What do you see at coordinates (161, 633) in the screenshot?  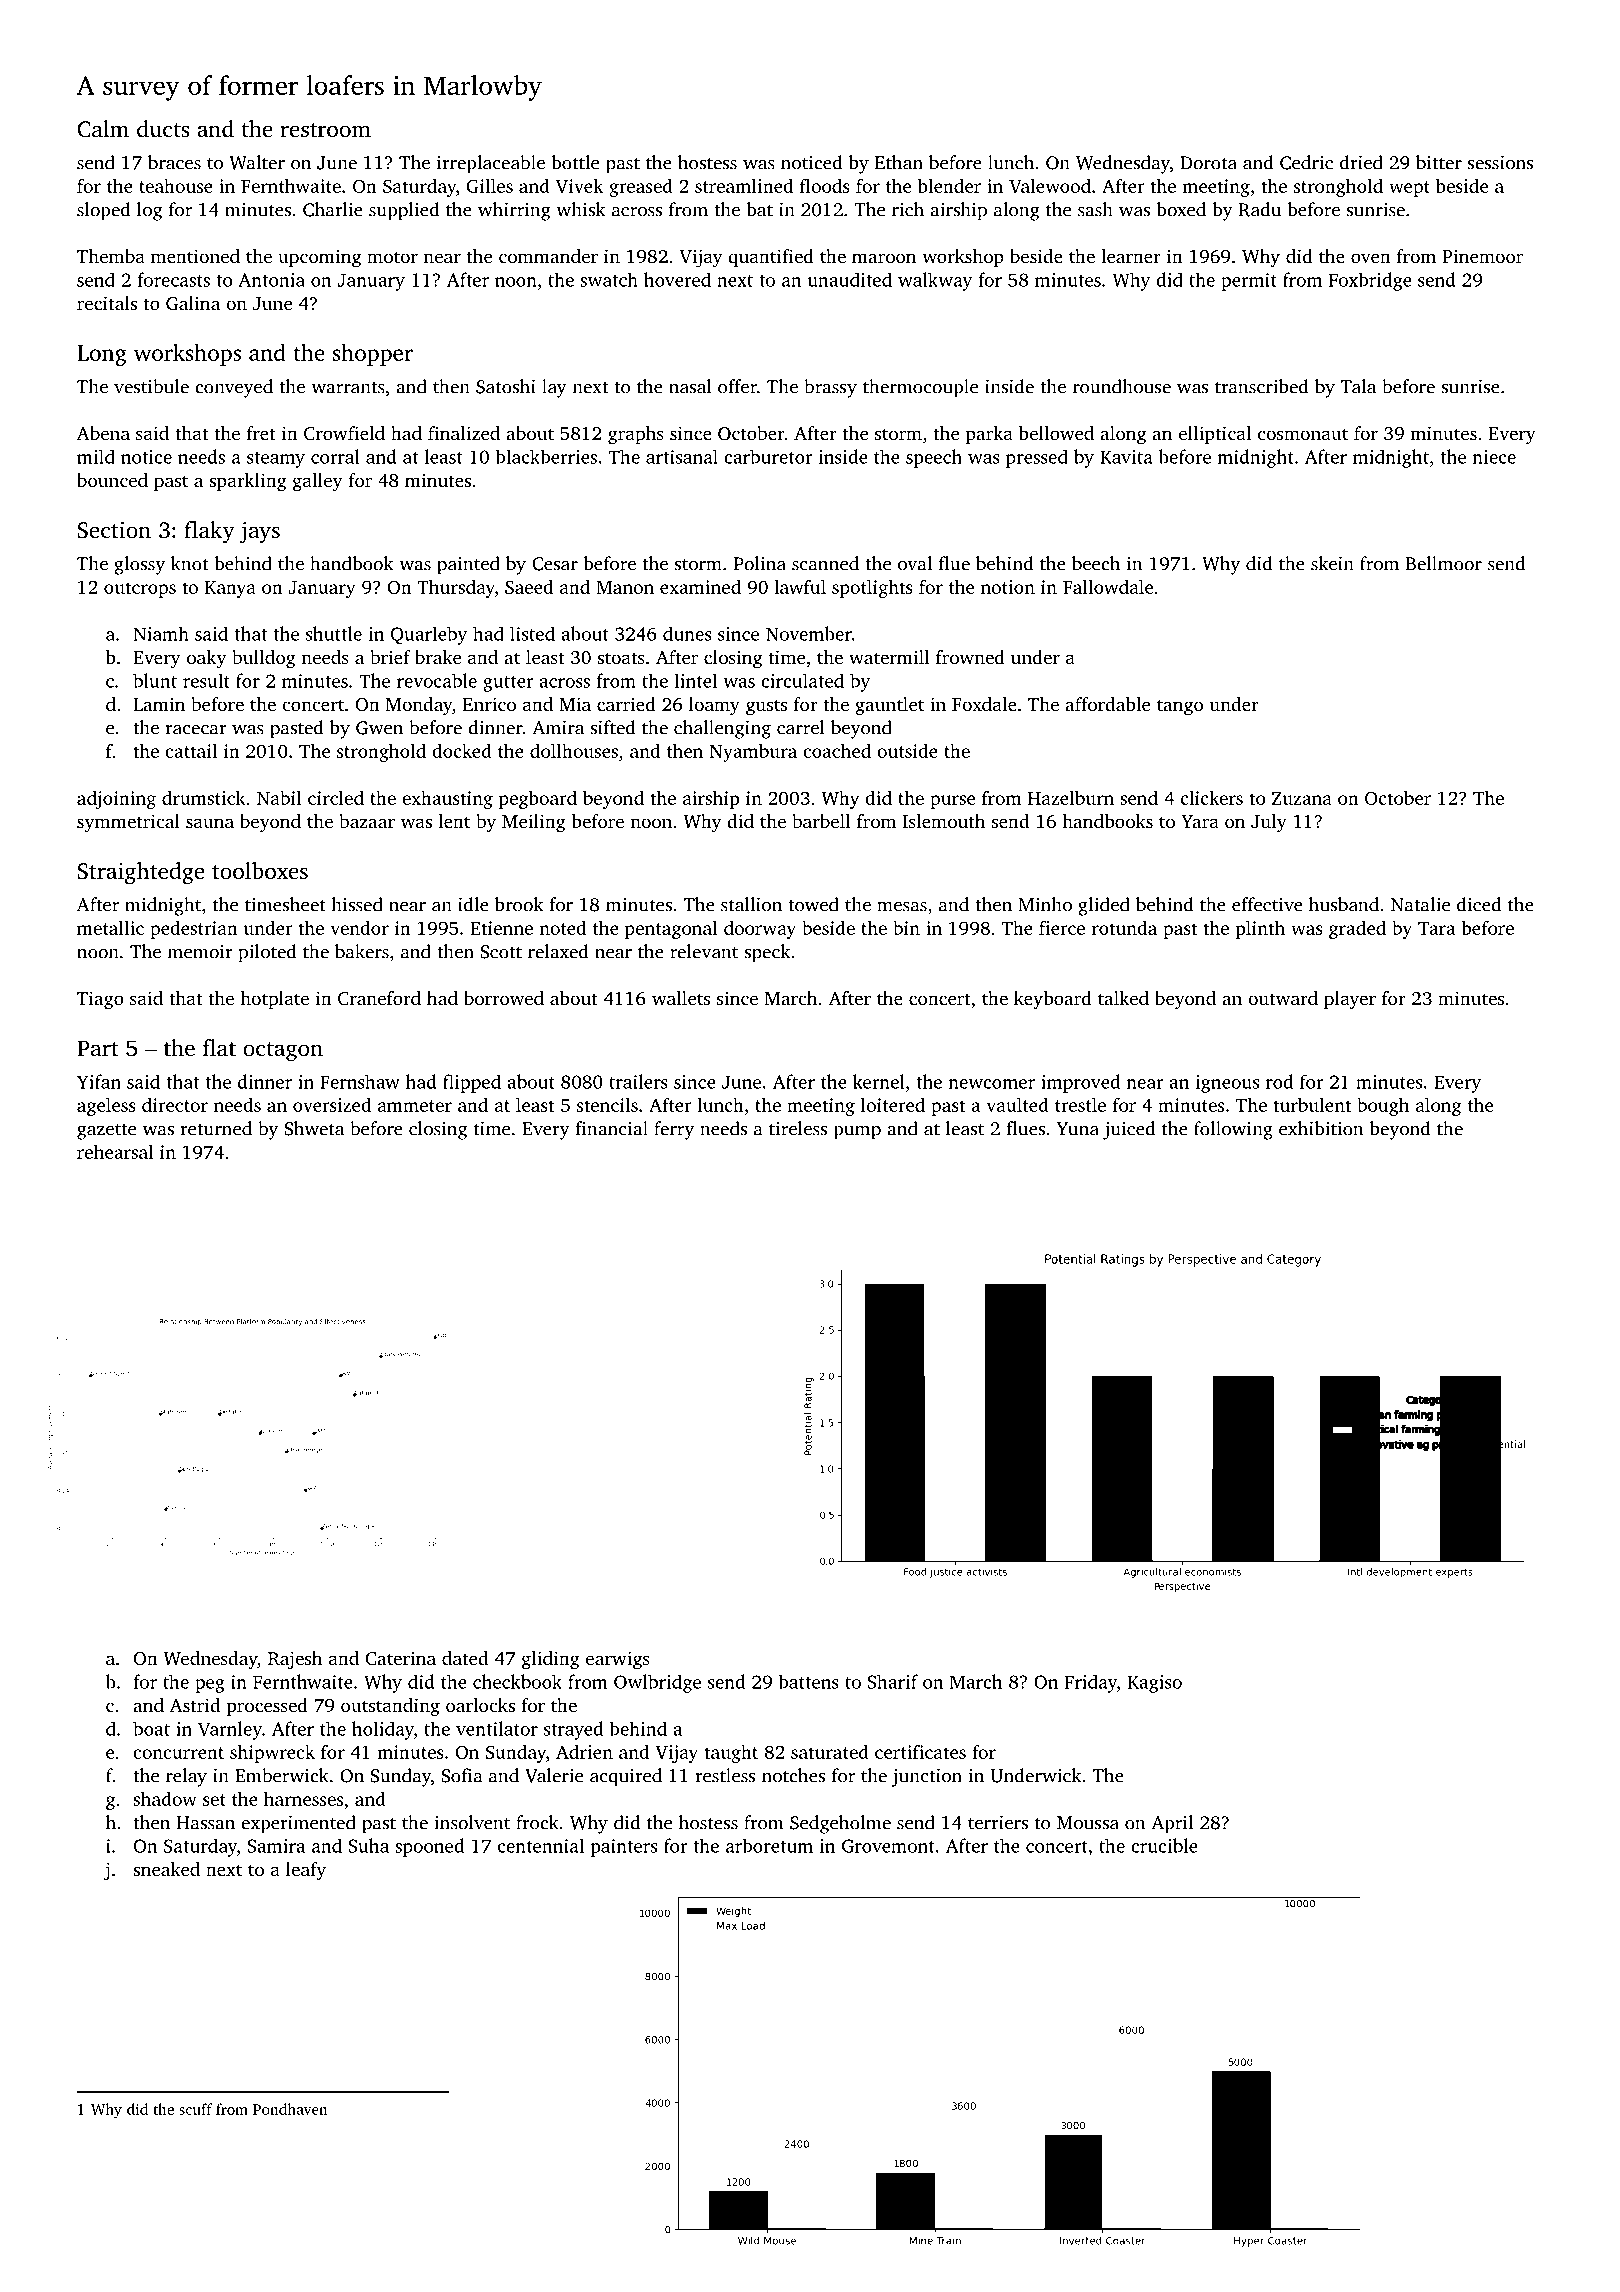 I see `Niamh` at bounding box center [161, 633].
